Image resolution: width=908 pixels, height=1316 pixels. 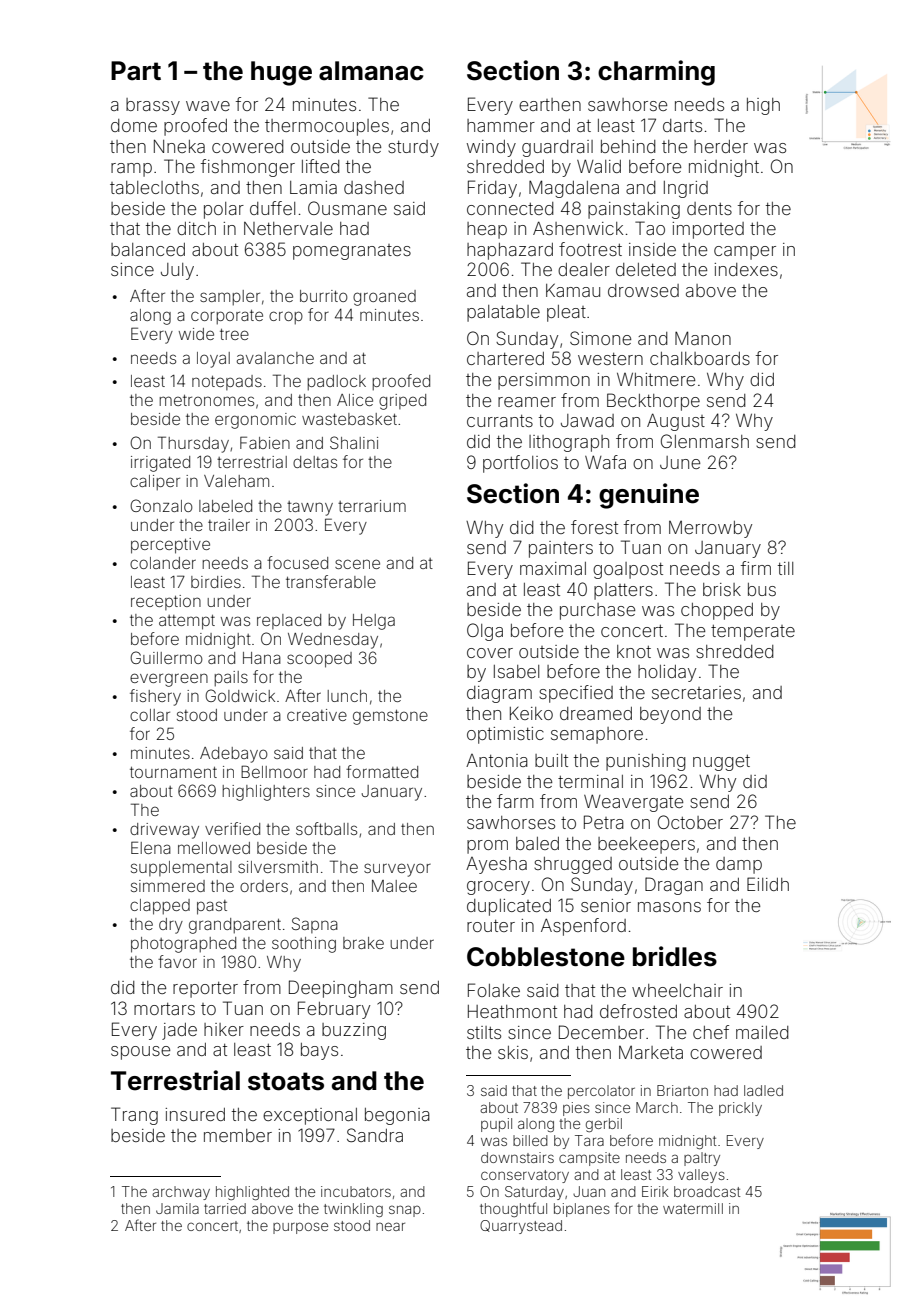 I want to click on twinkling, so click(x=353, y=1210).
